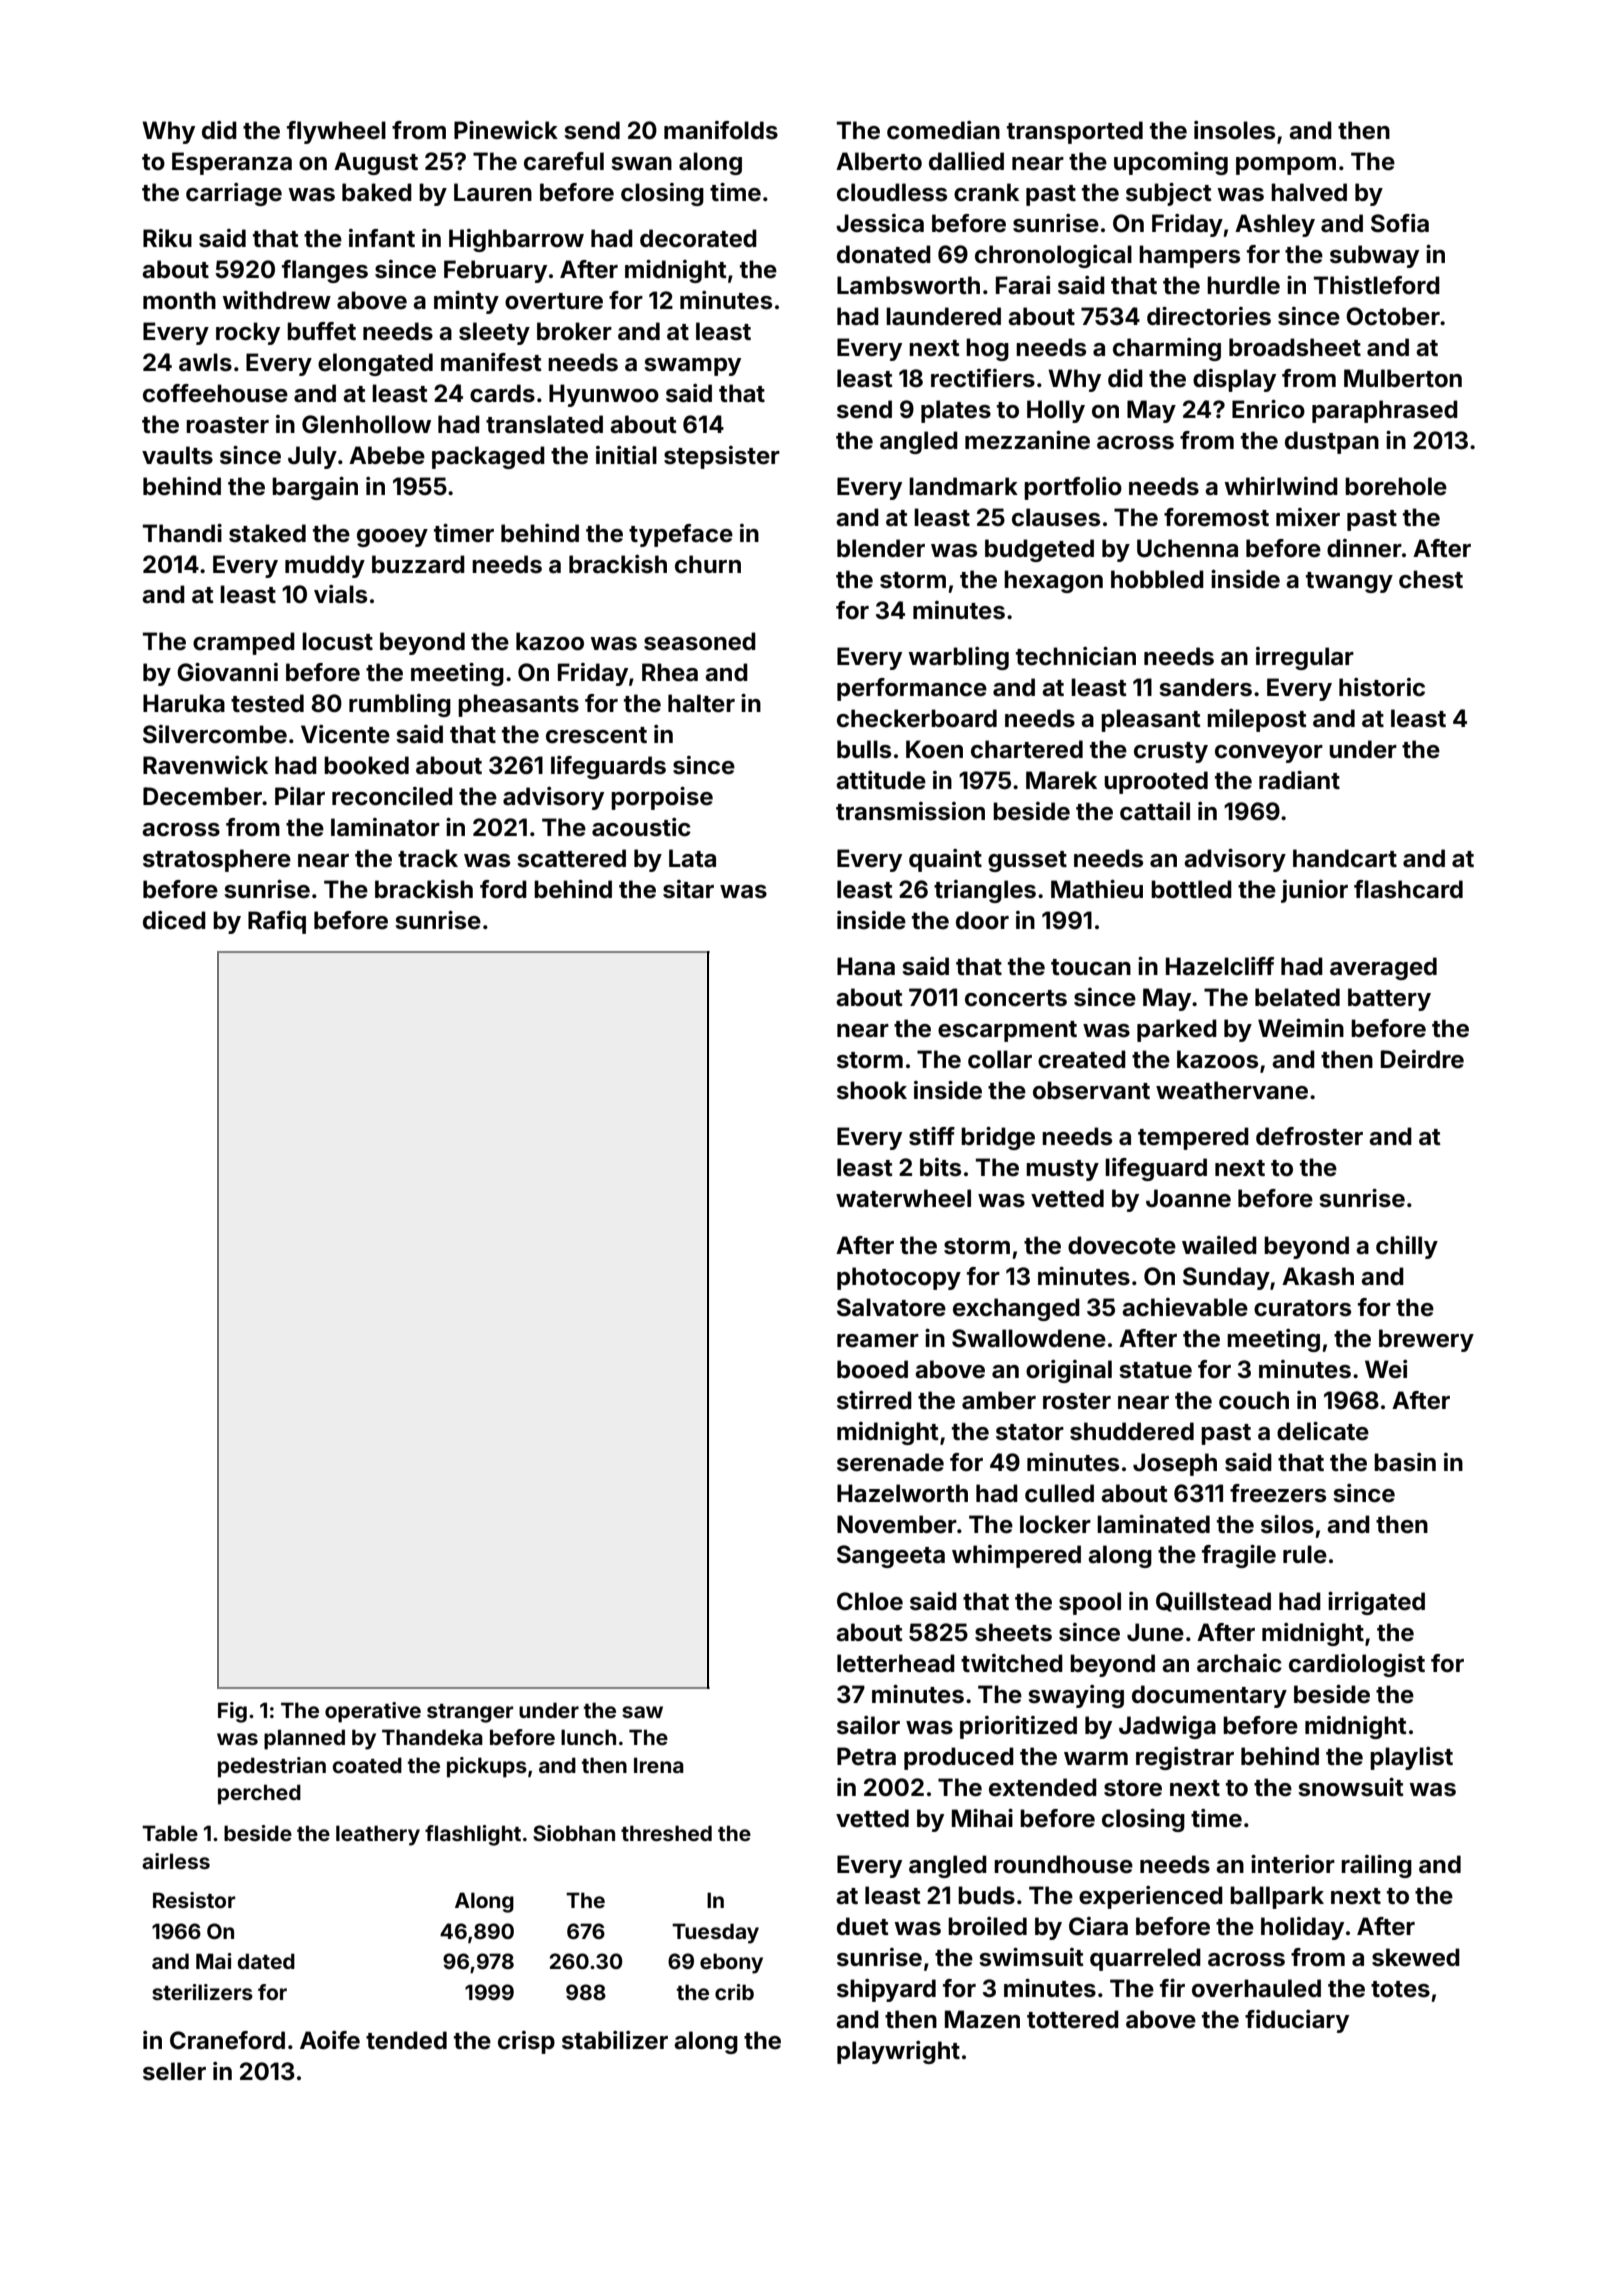  Describe the element at coordinates (232, 1712) in the page. I see `Fig` at that location.
